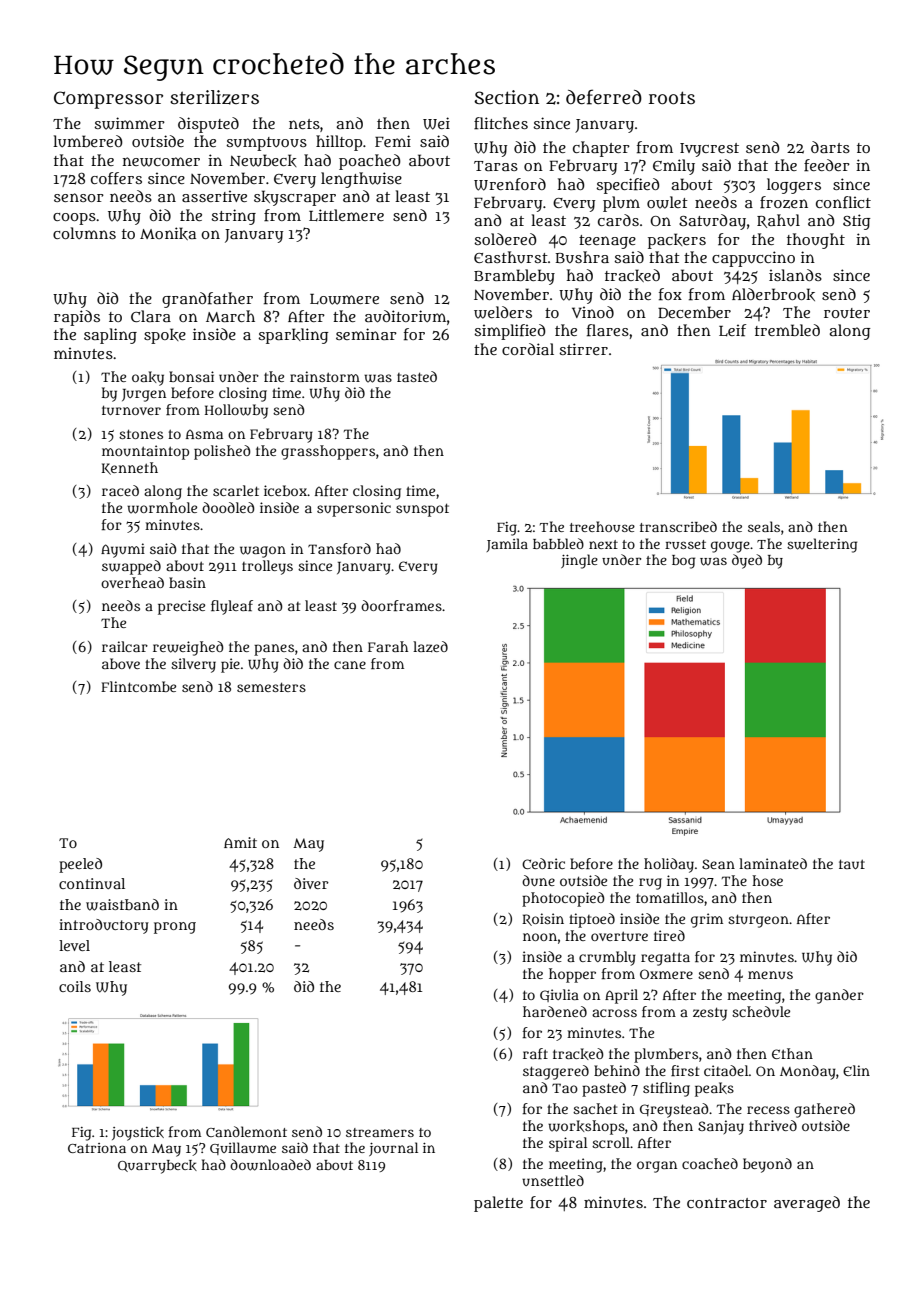 This page has width=924, height=1308. What do you see at coordinates (204, 434) in the page?
I see `Asma` at bounding box center [204, 434].
